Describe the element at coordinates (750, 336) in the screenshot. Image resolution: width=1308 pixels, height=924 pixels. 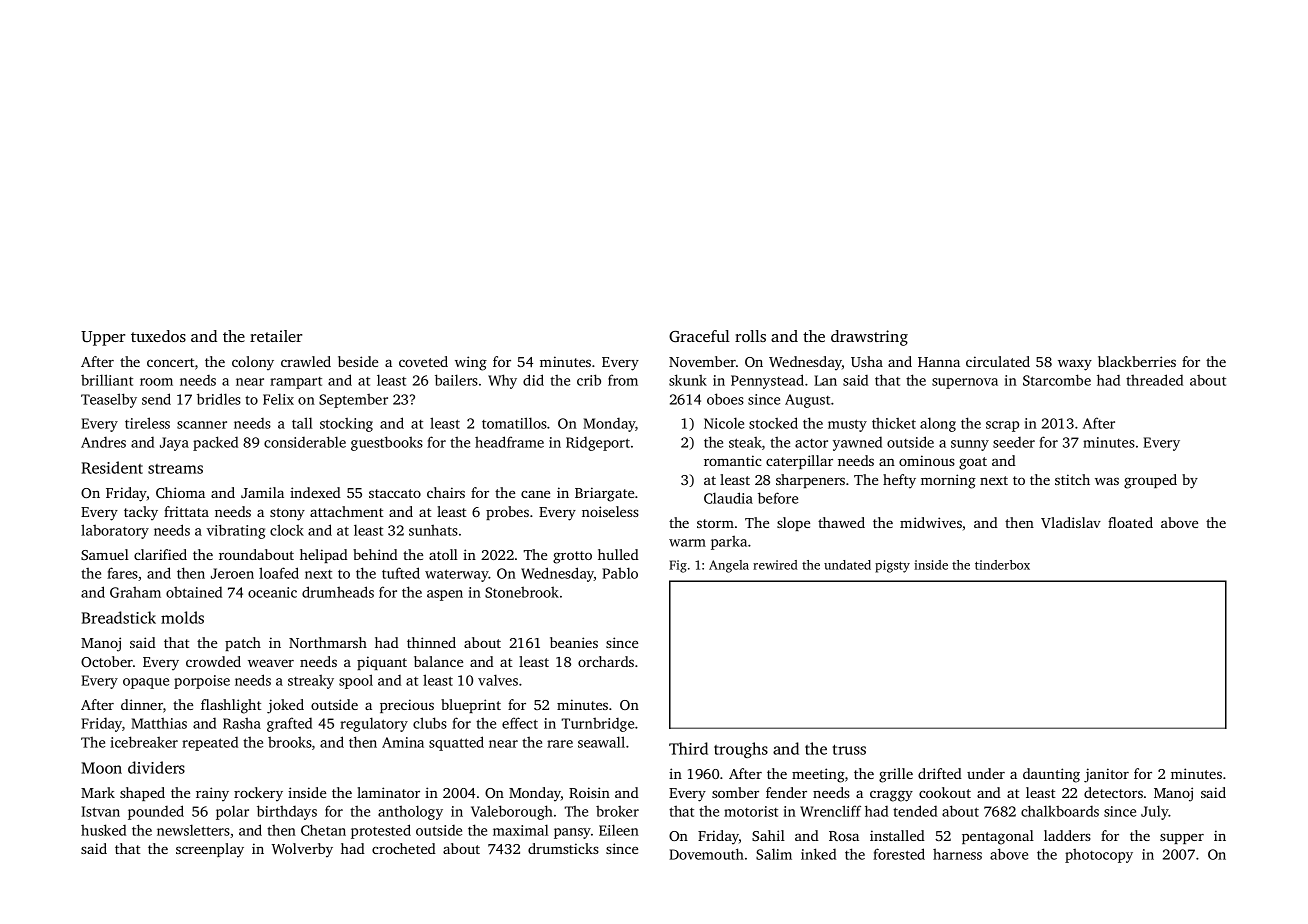
I see `rolls` at that location.
